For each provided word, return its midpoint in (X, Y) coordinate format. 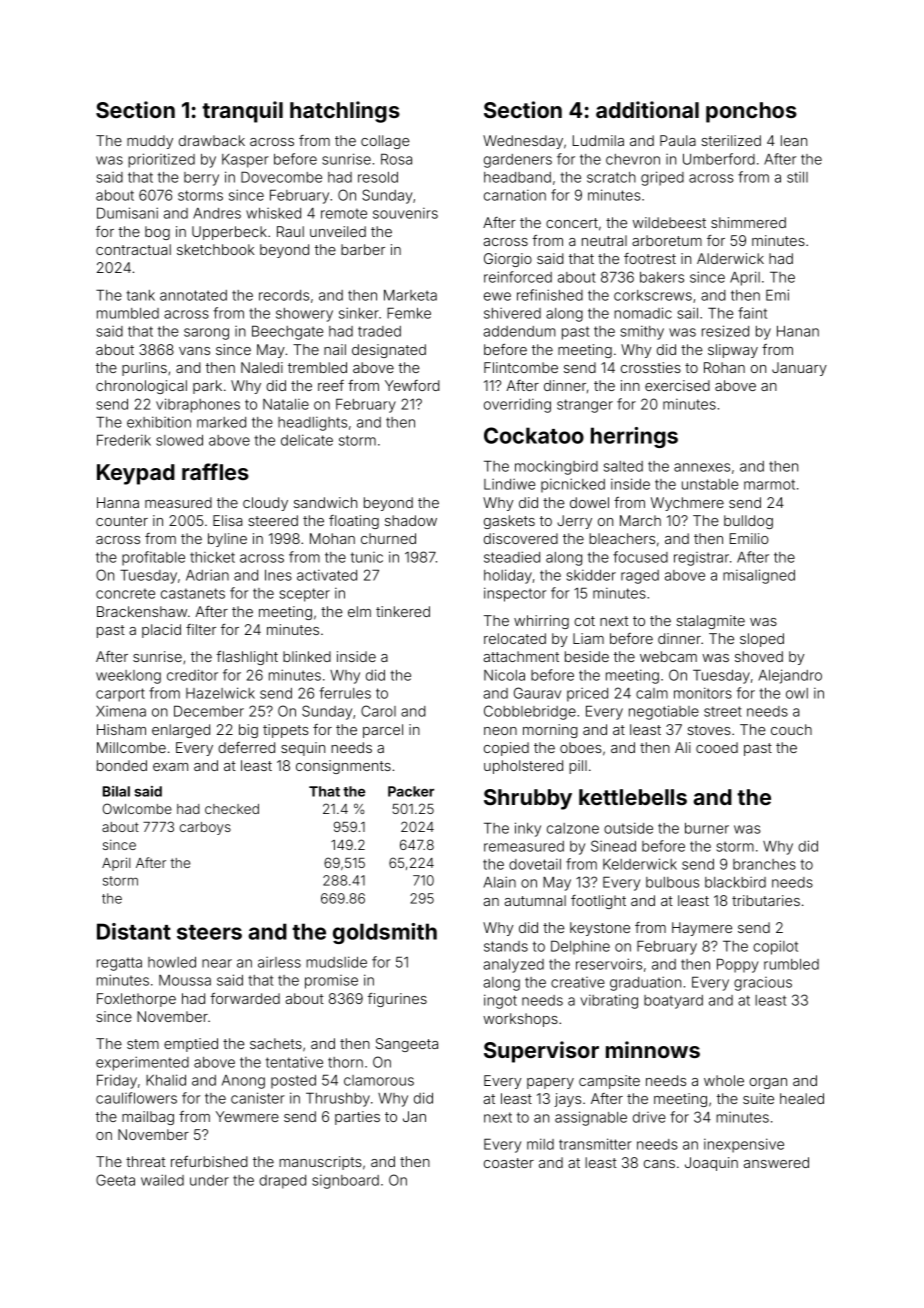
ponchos (751, 112)
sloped (762, 640)
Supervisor (541, 1052)
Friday (117, 1081)
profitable (153, 558)
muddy (150, 142)
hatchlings (345, 112)
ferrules (345, 693)
